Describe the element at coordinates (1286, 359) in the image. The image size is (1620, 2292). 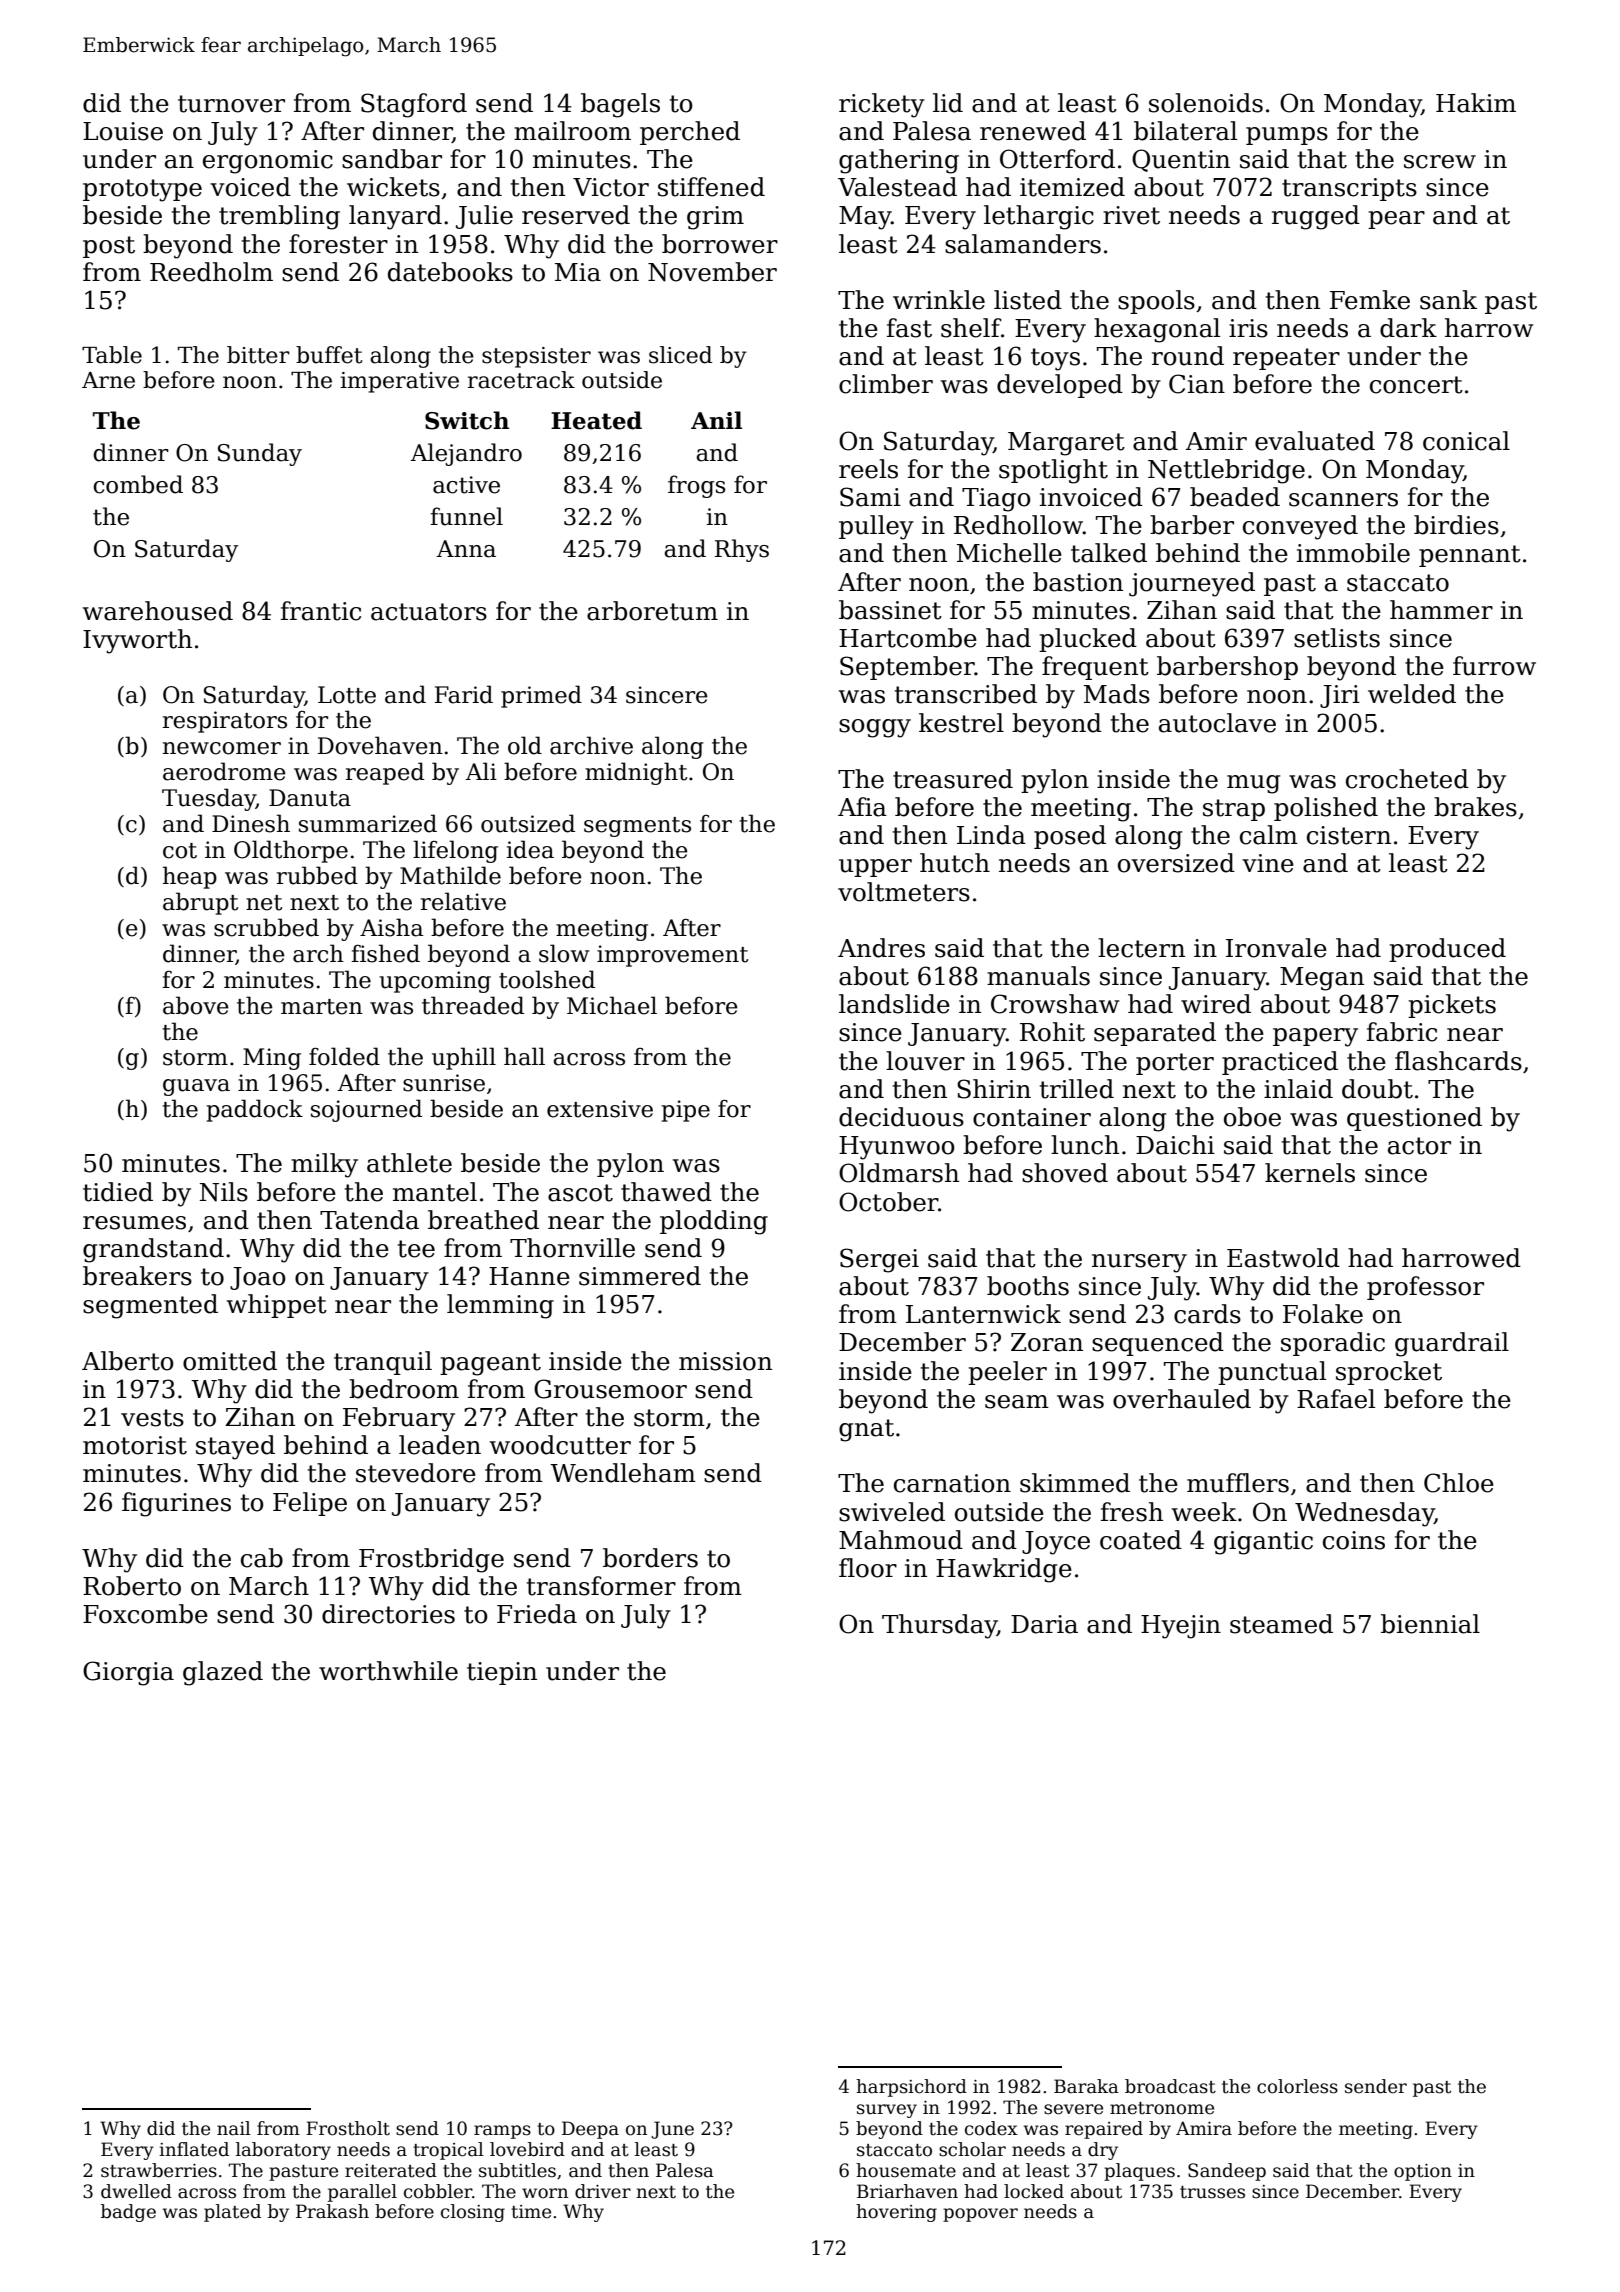
I see `repeater` at that location.
